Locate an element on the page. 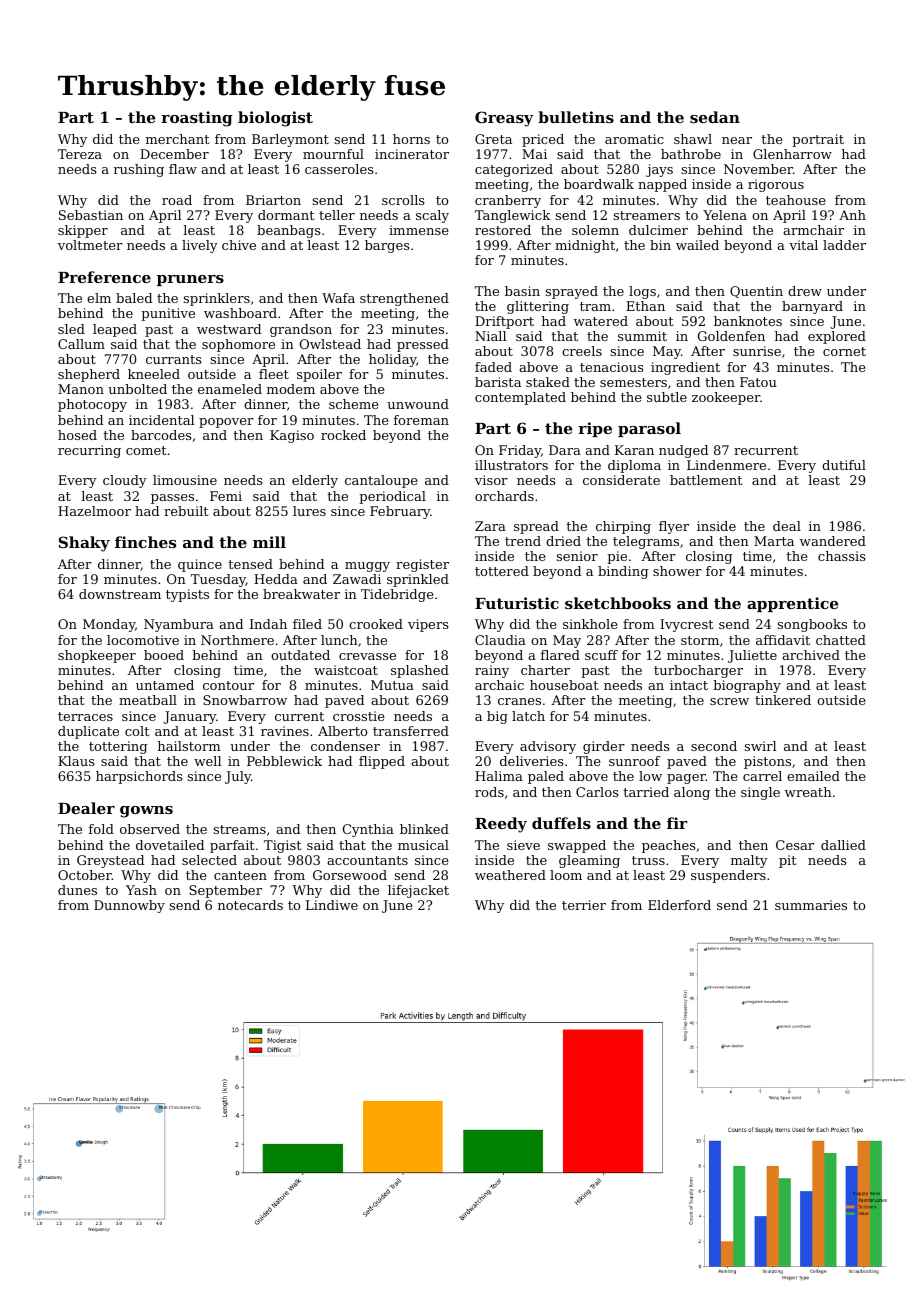  basin is located at coordinates (522, 291).
